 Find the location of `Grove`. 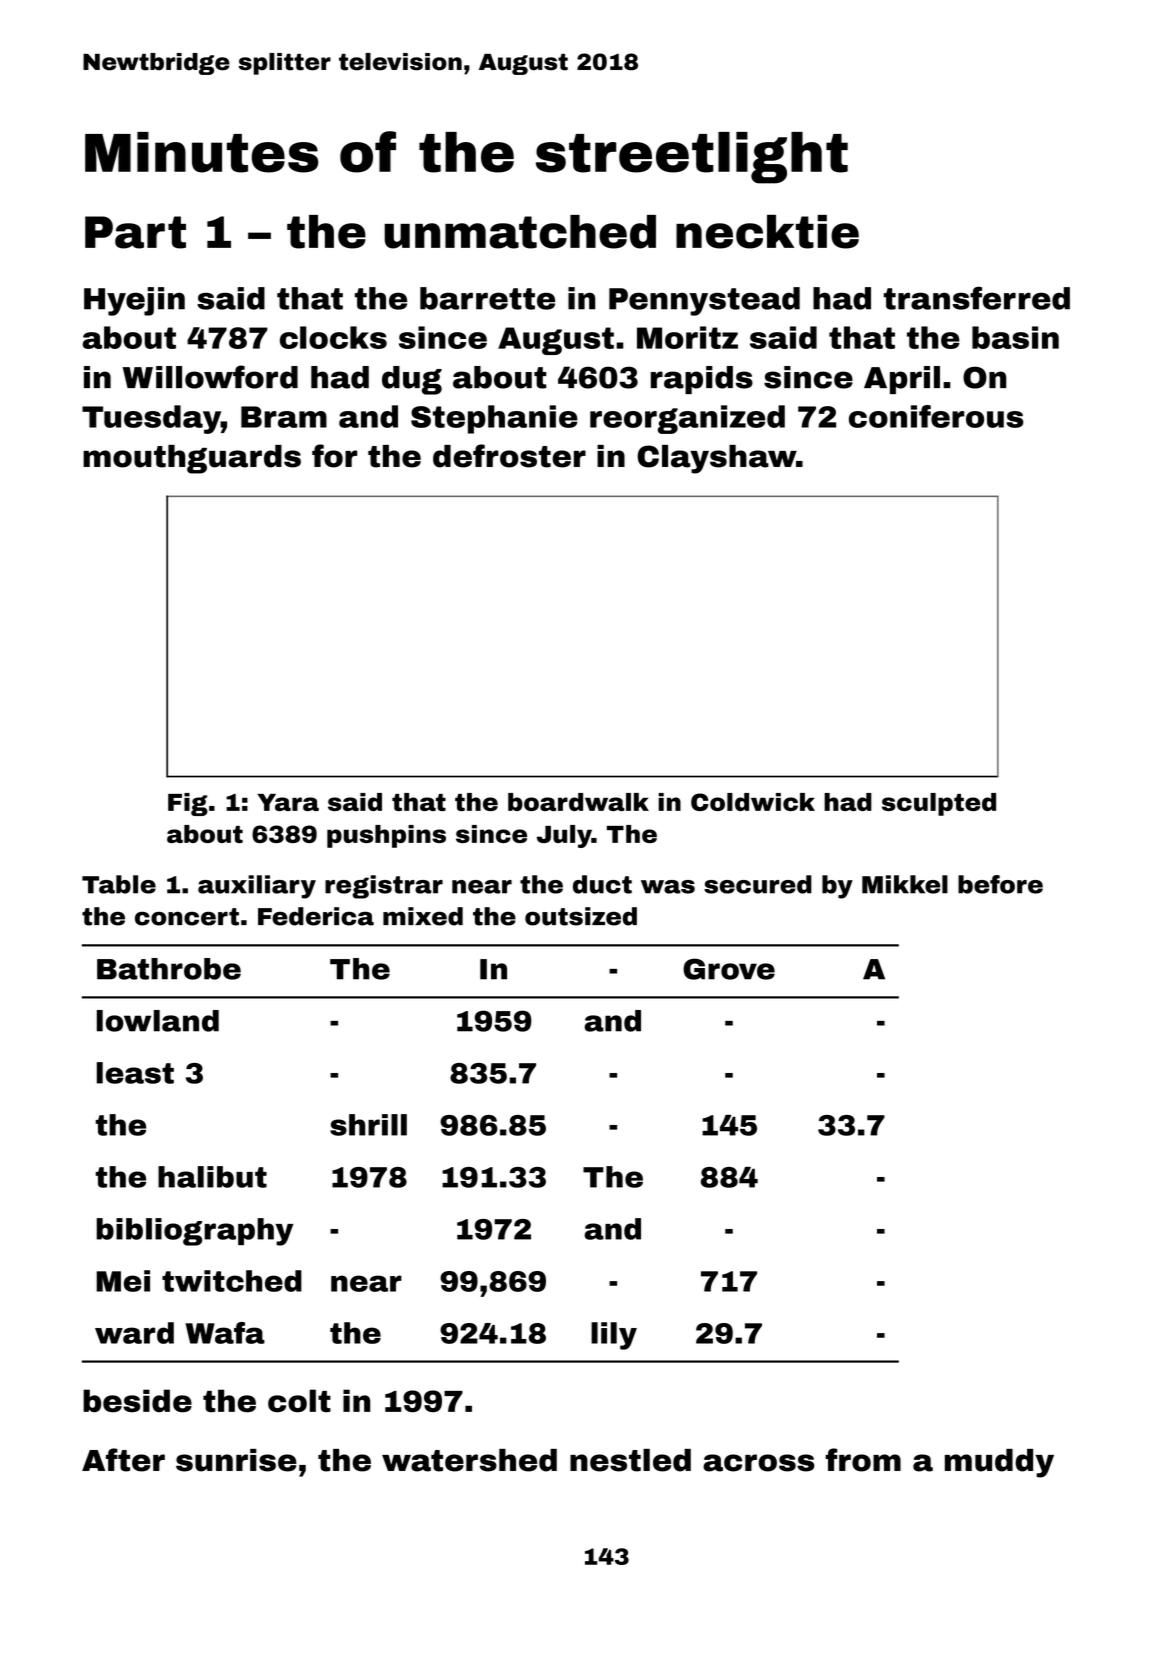

Grove is located at coordinates (729, 969).
